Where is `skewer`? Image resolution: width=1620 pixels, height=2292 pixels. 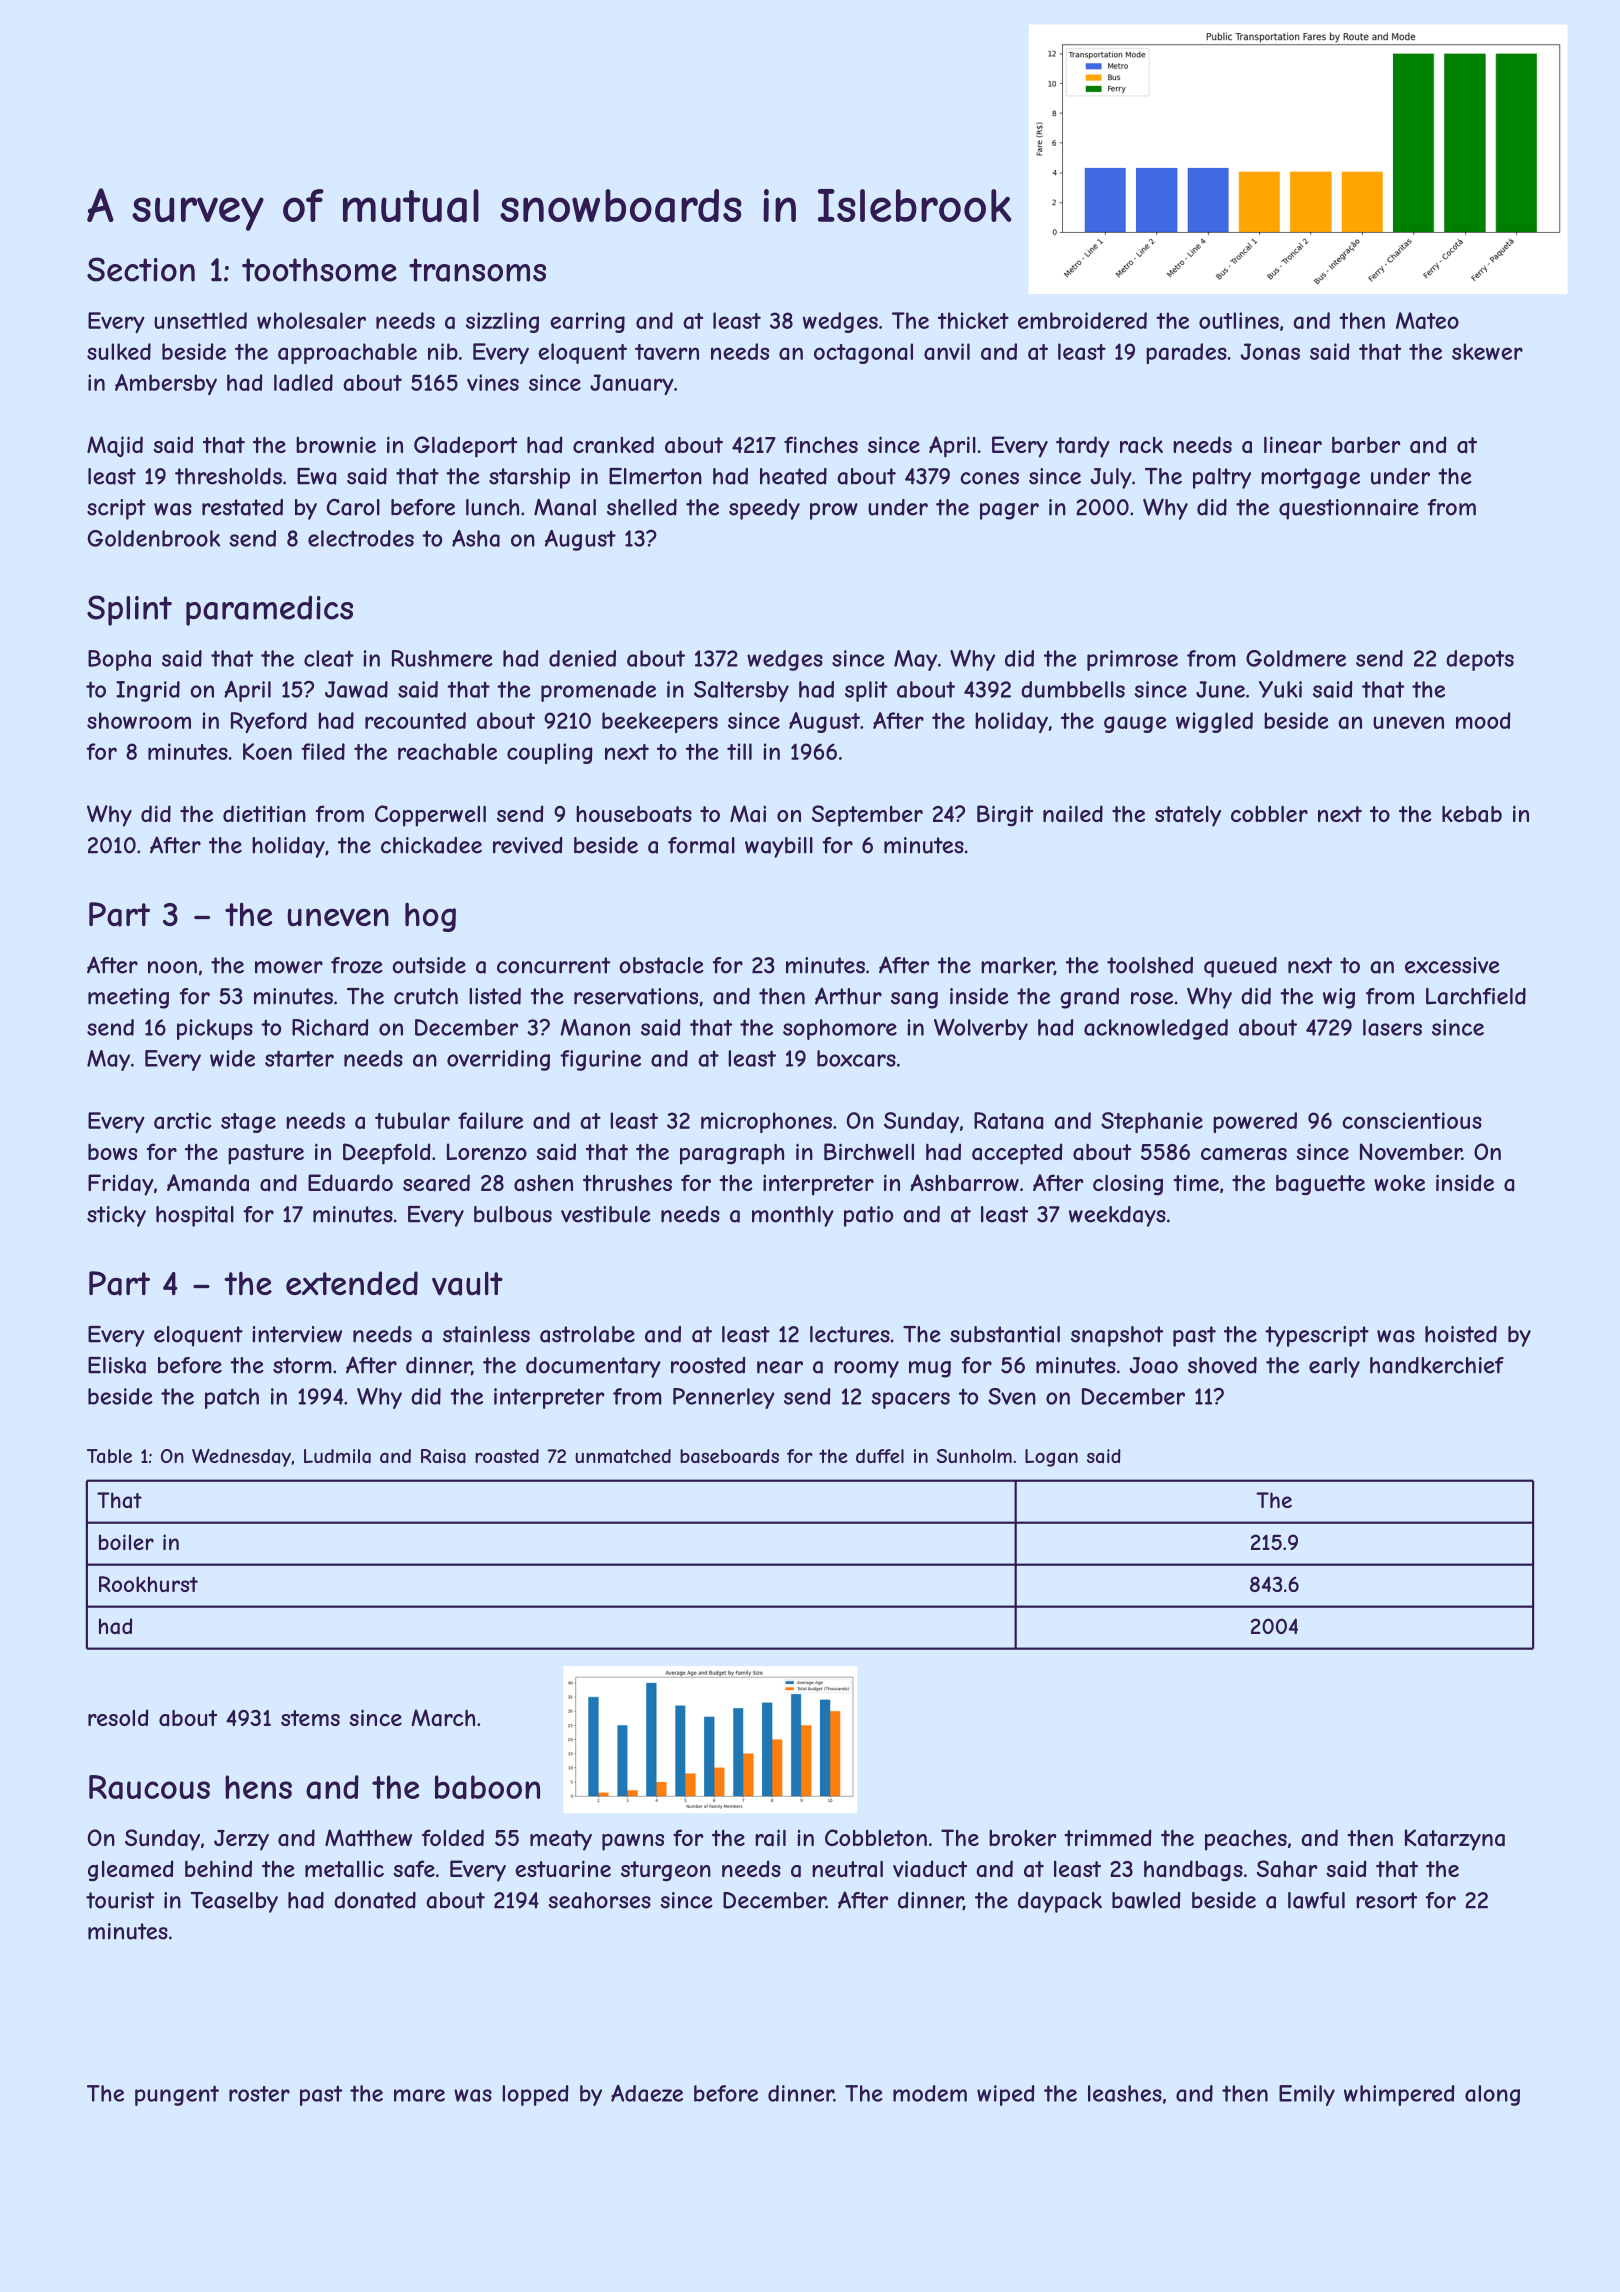 skewer is located at coordinates (1487, 351).
